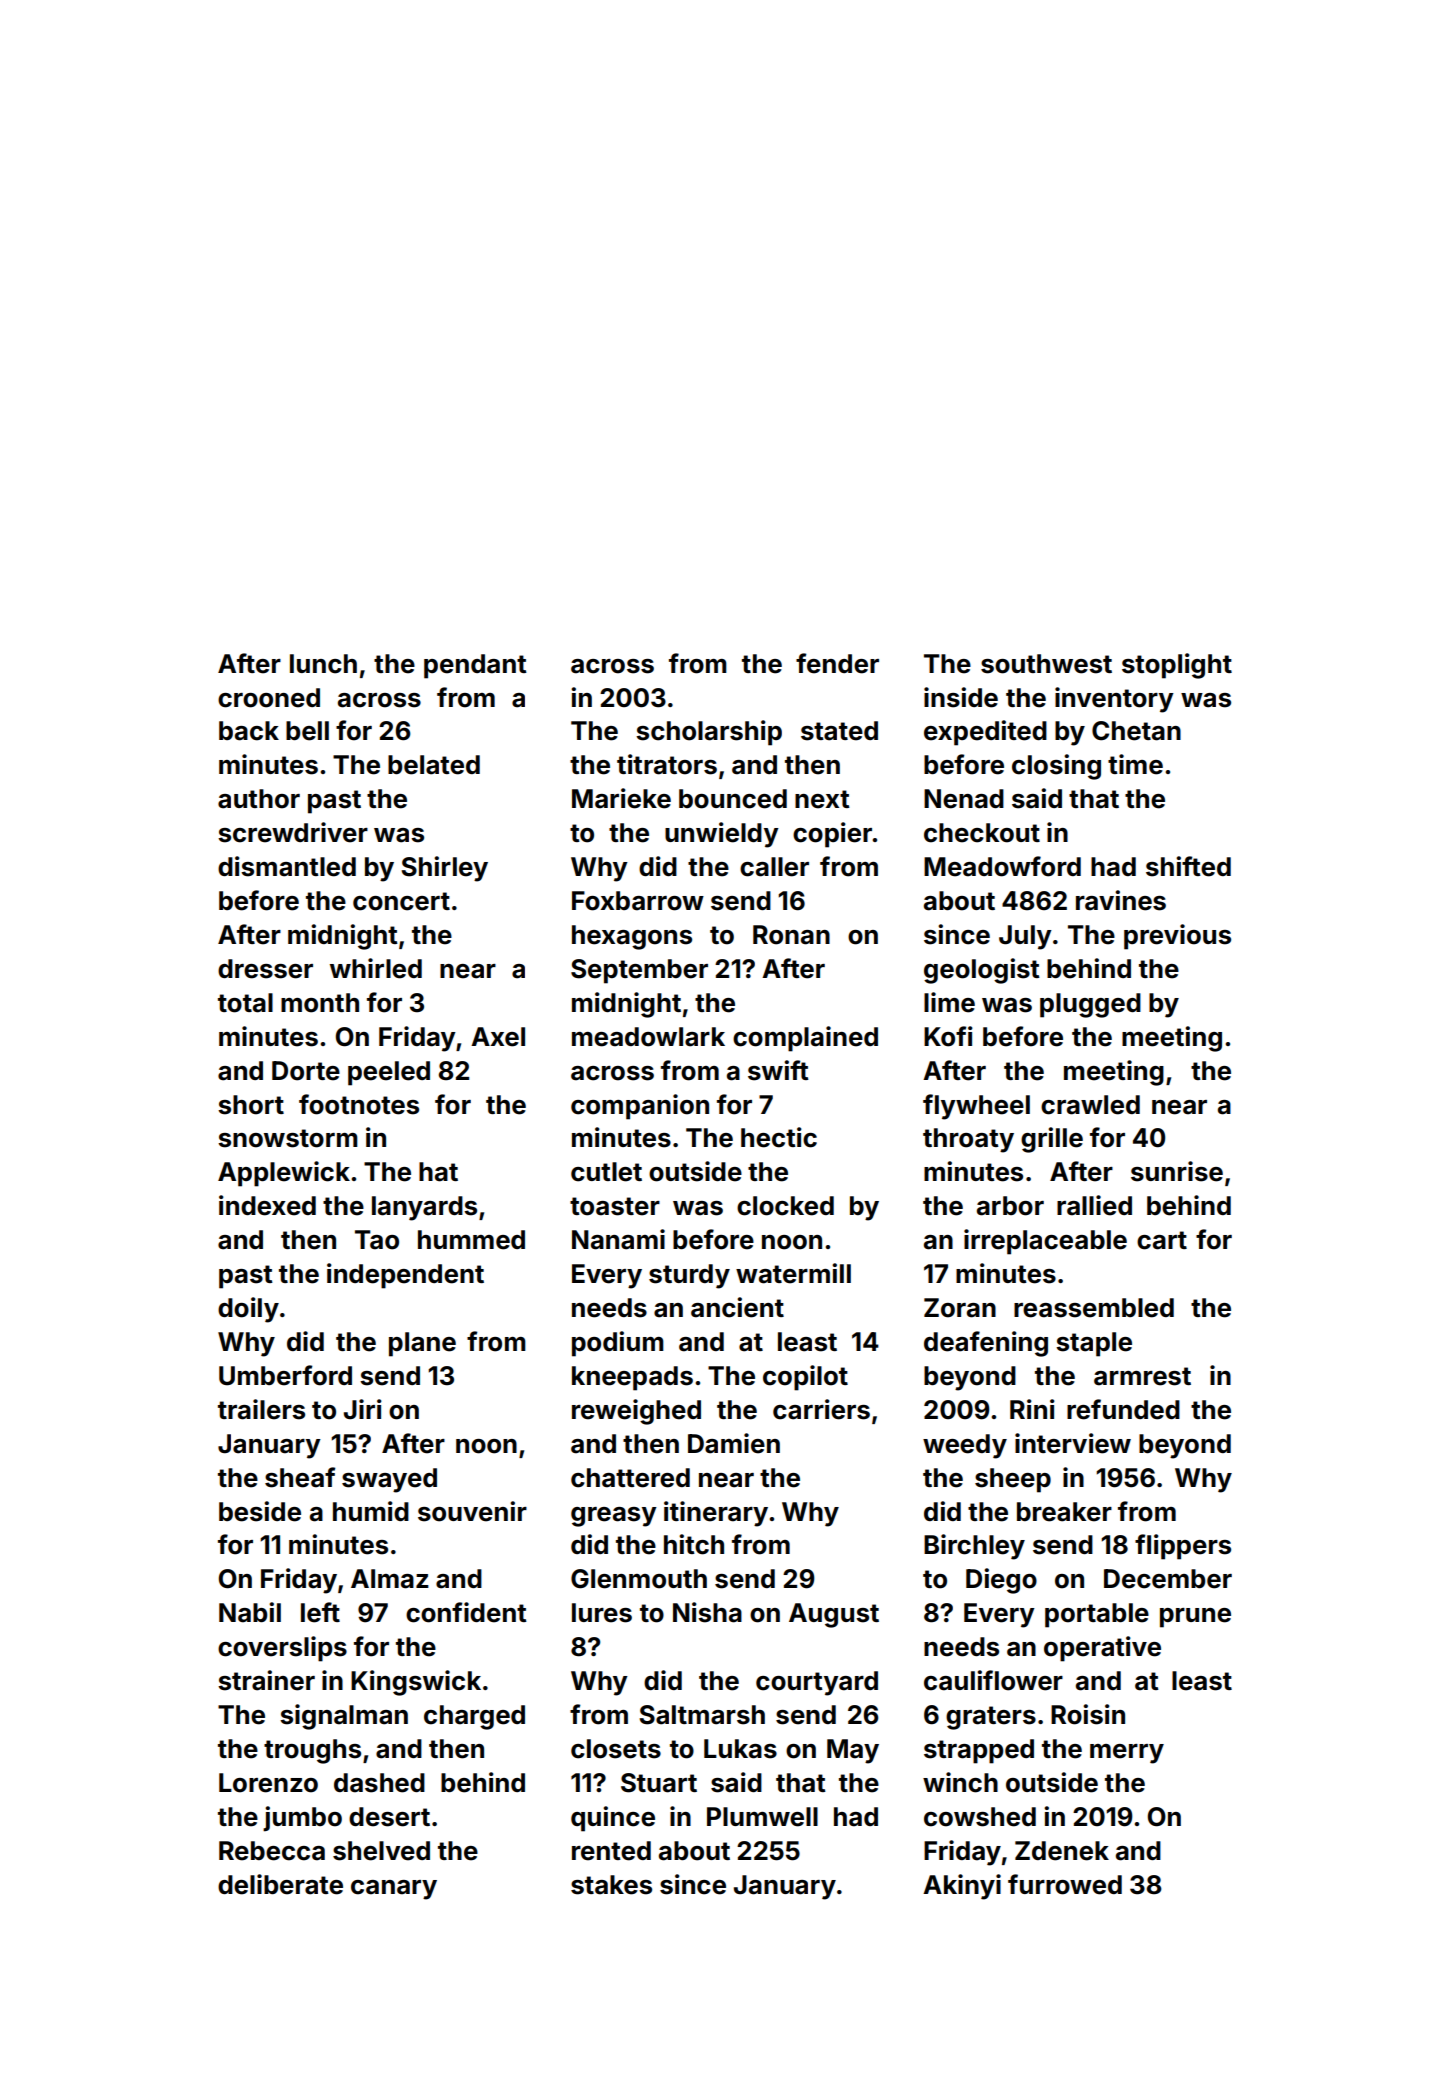 The height and width of the image is (2100, 1450). I want to click on pendant, so click(475, 666).
